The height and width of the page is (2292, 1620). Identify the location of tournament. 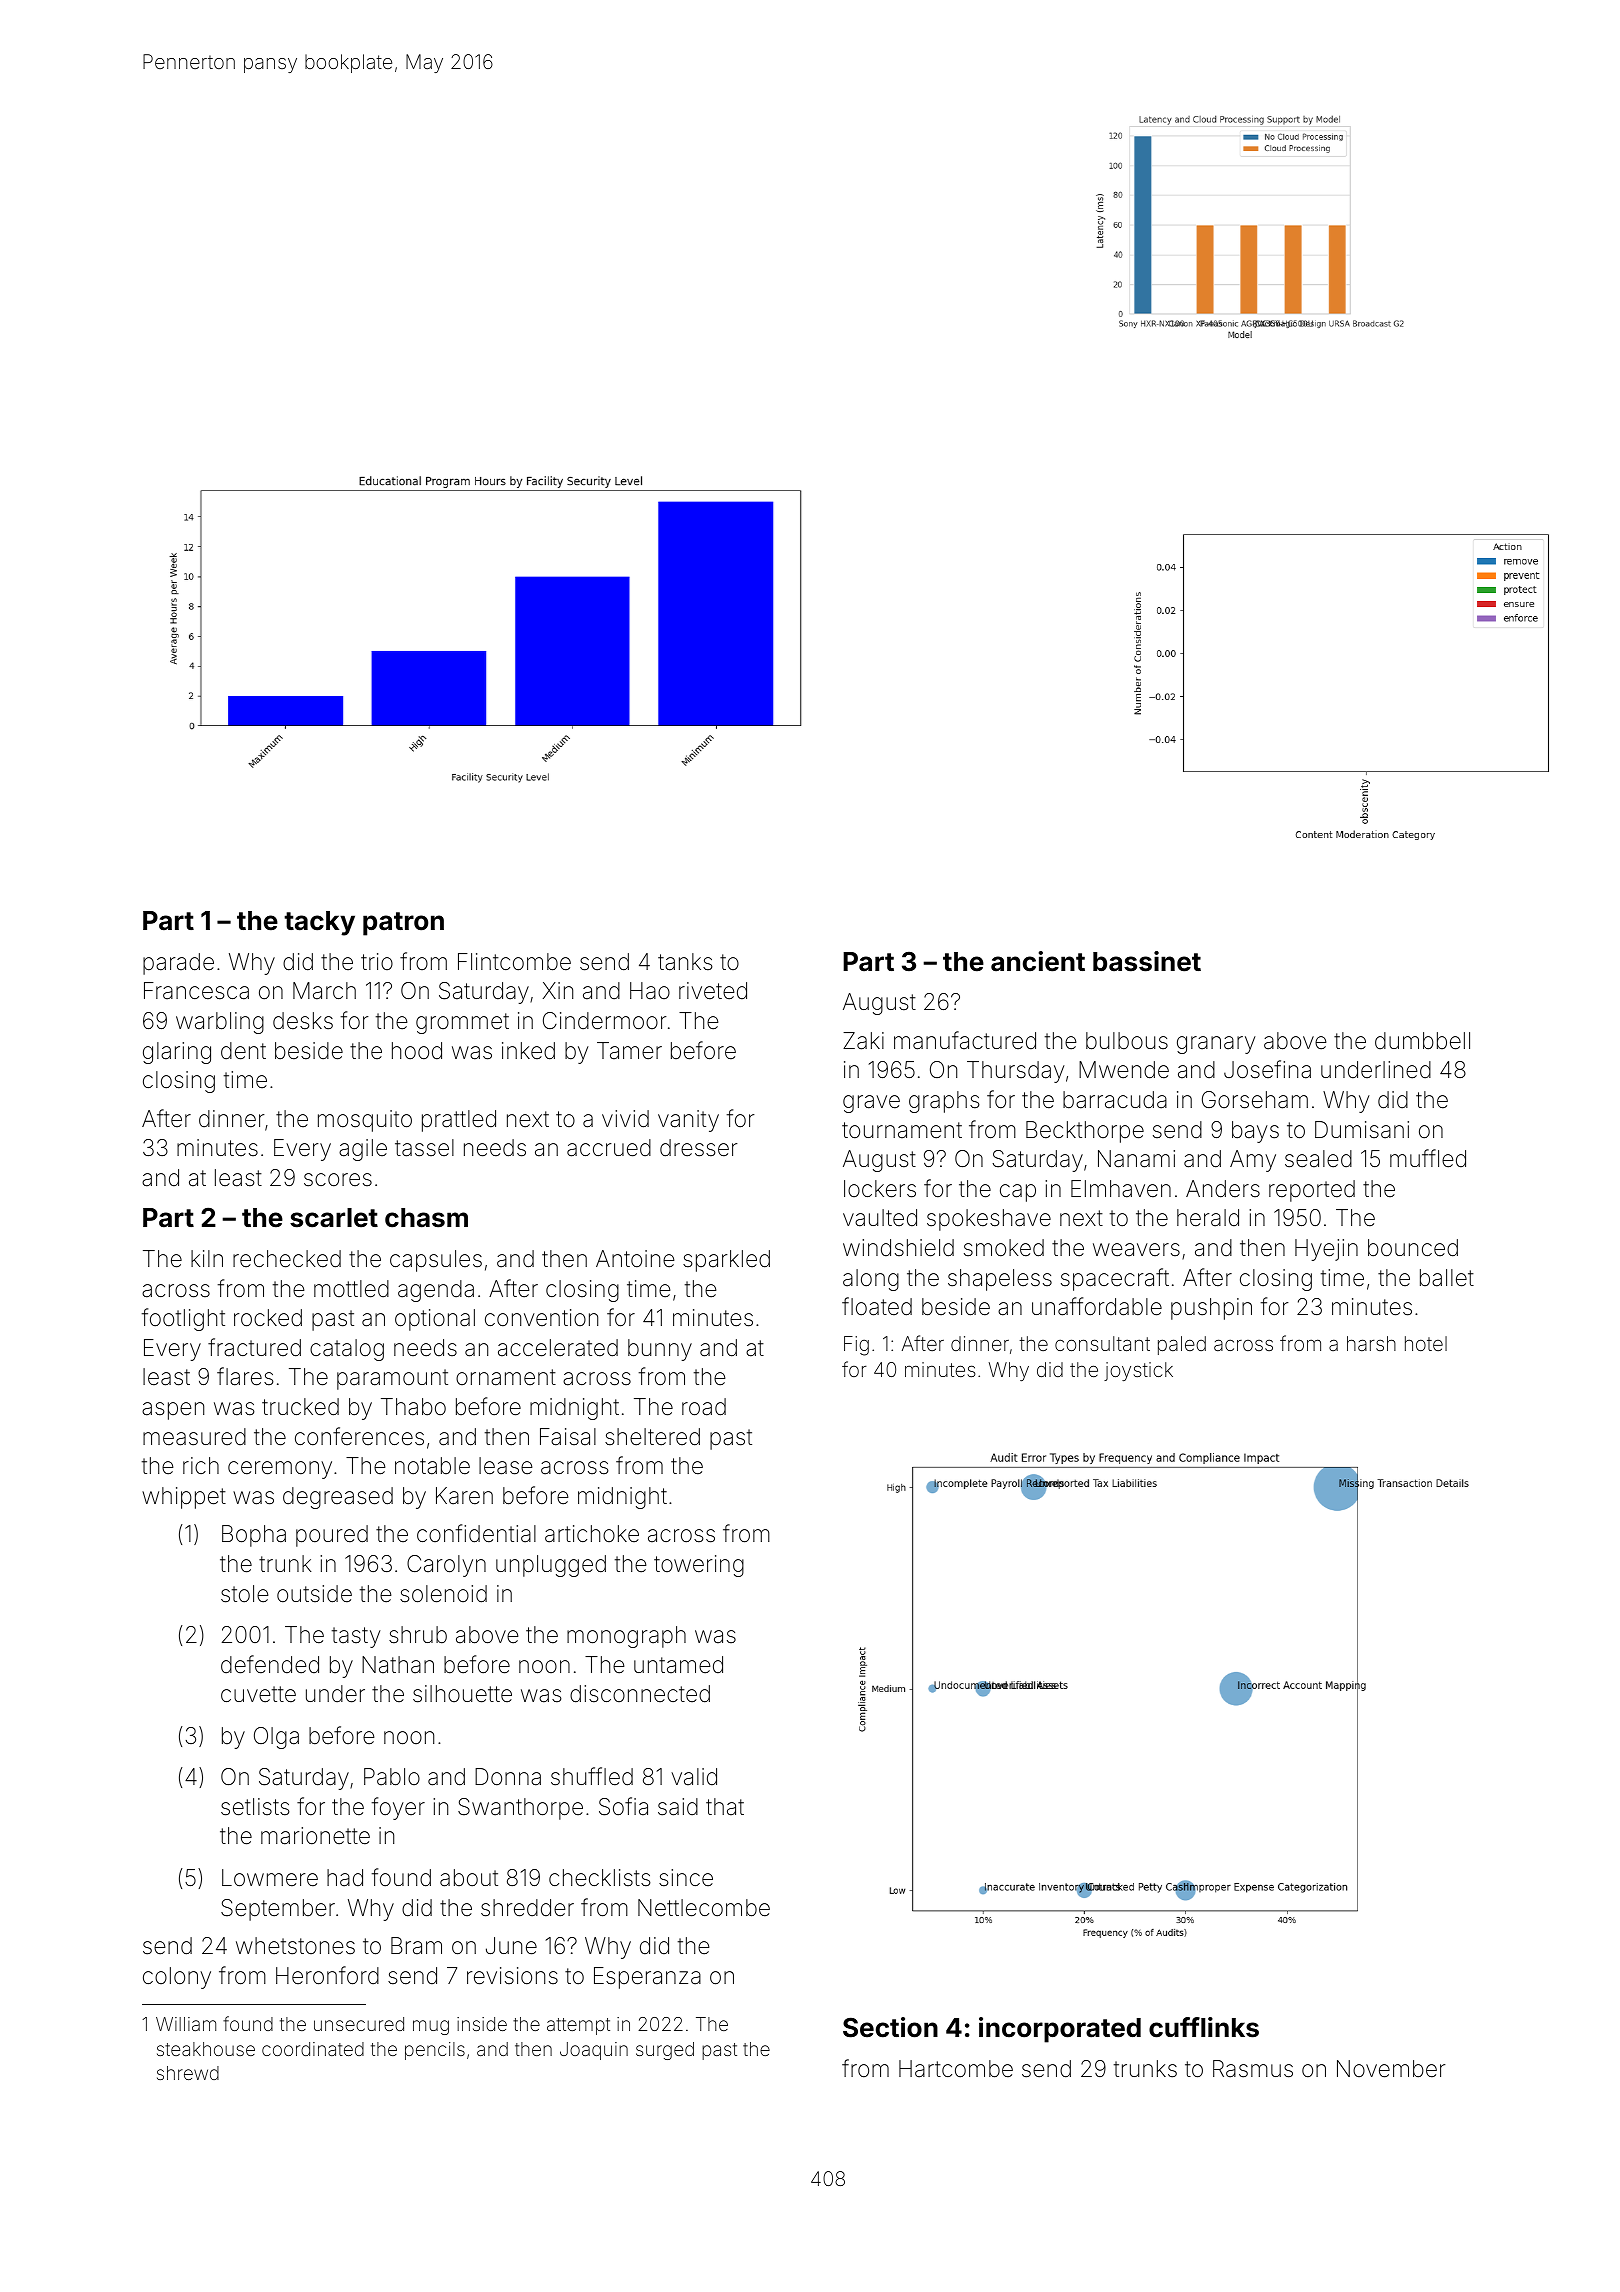
(902, 1130).
